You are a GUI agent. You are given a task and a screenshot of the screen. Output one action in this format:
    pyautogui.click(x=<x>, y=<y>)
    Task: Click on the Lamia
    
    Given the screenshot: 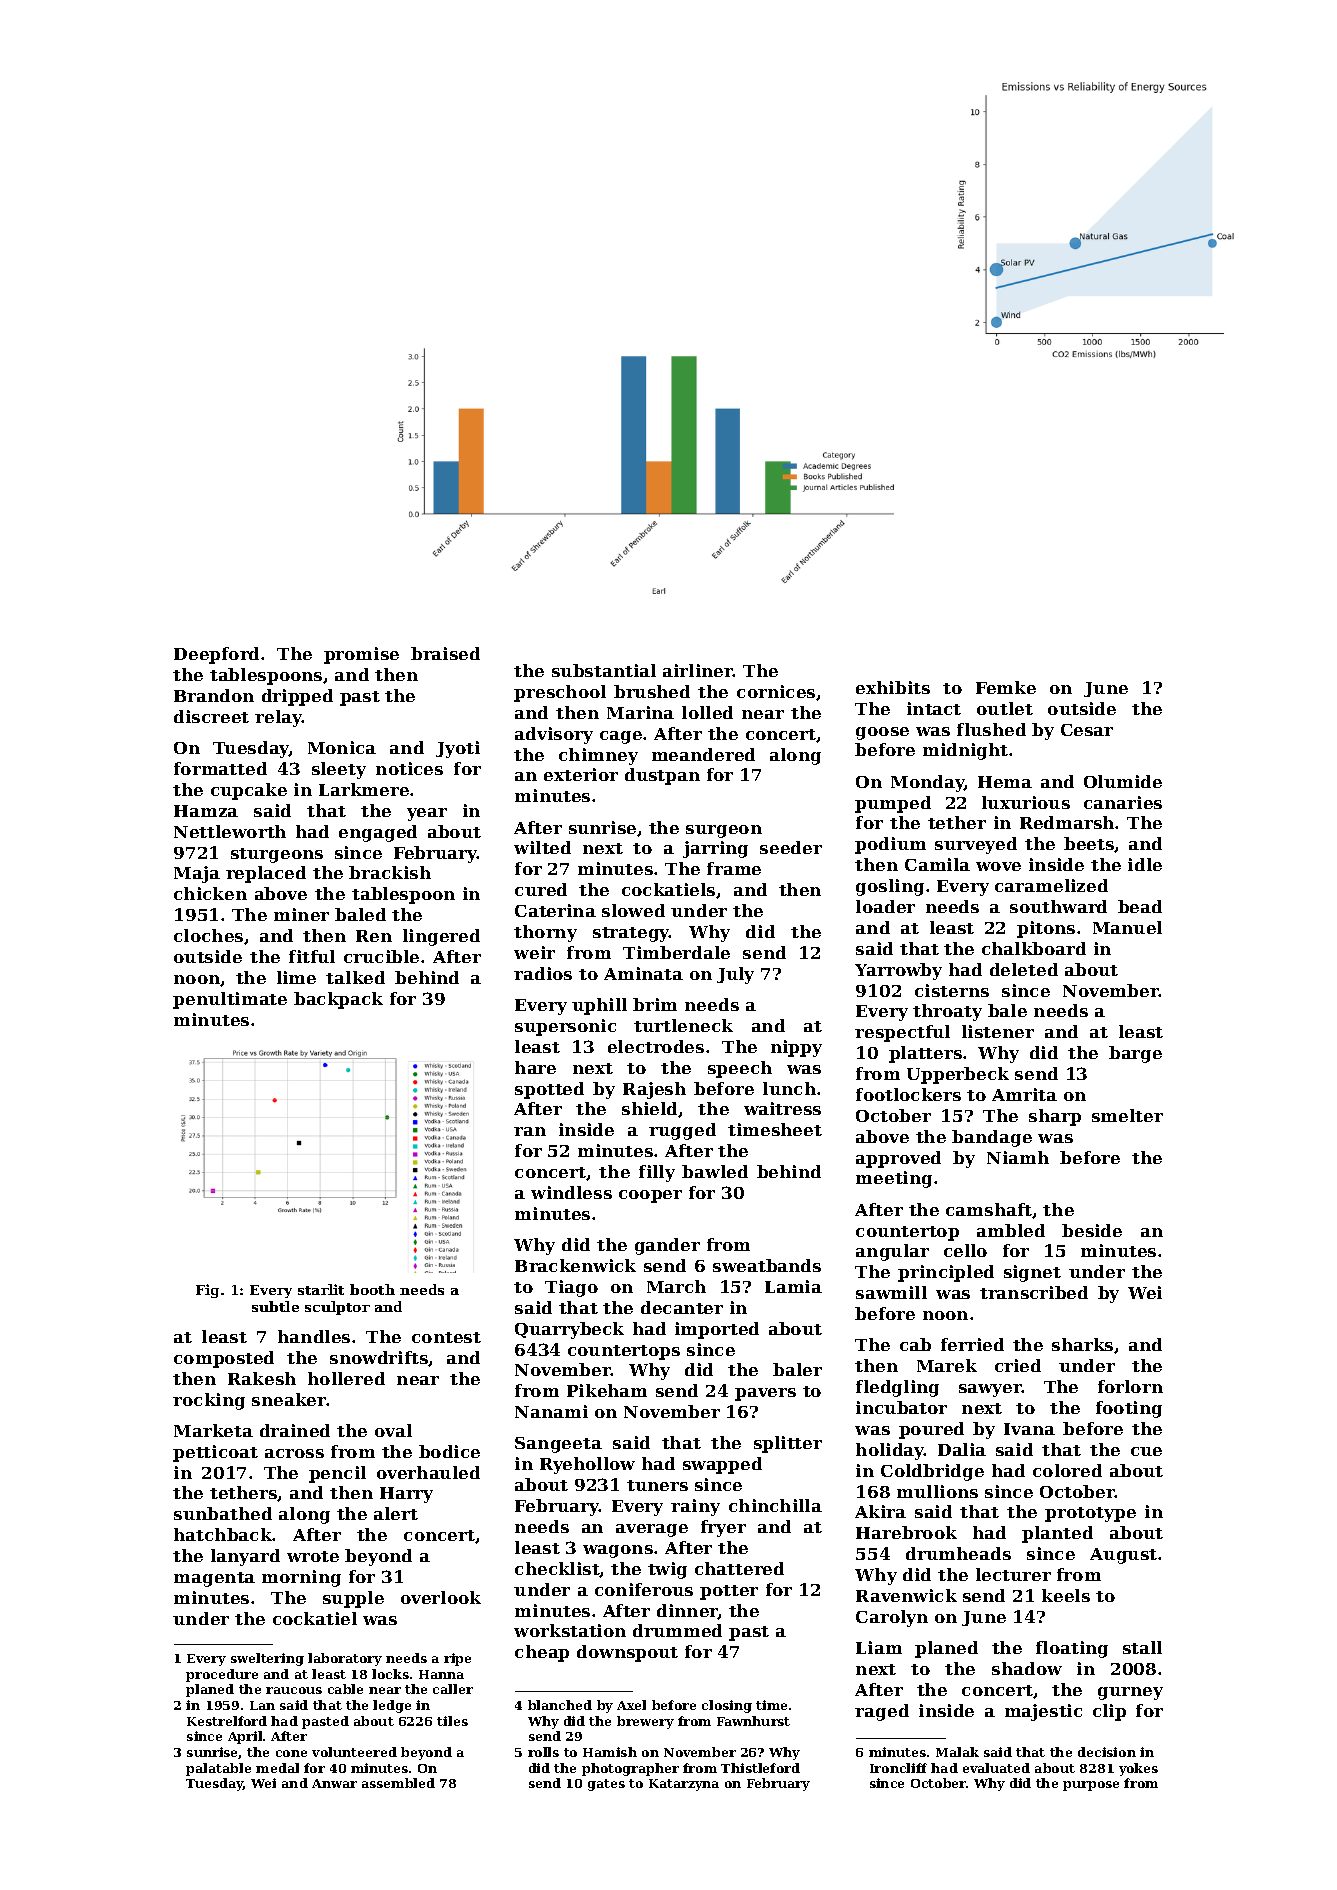 What is the action you would take?
    pyautogui.click(x=793, y=1286)
